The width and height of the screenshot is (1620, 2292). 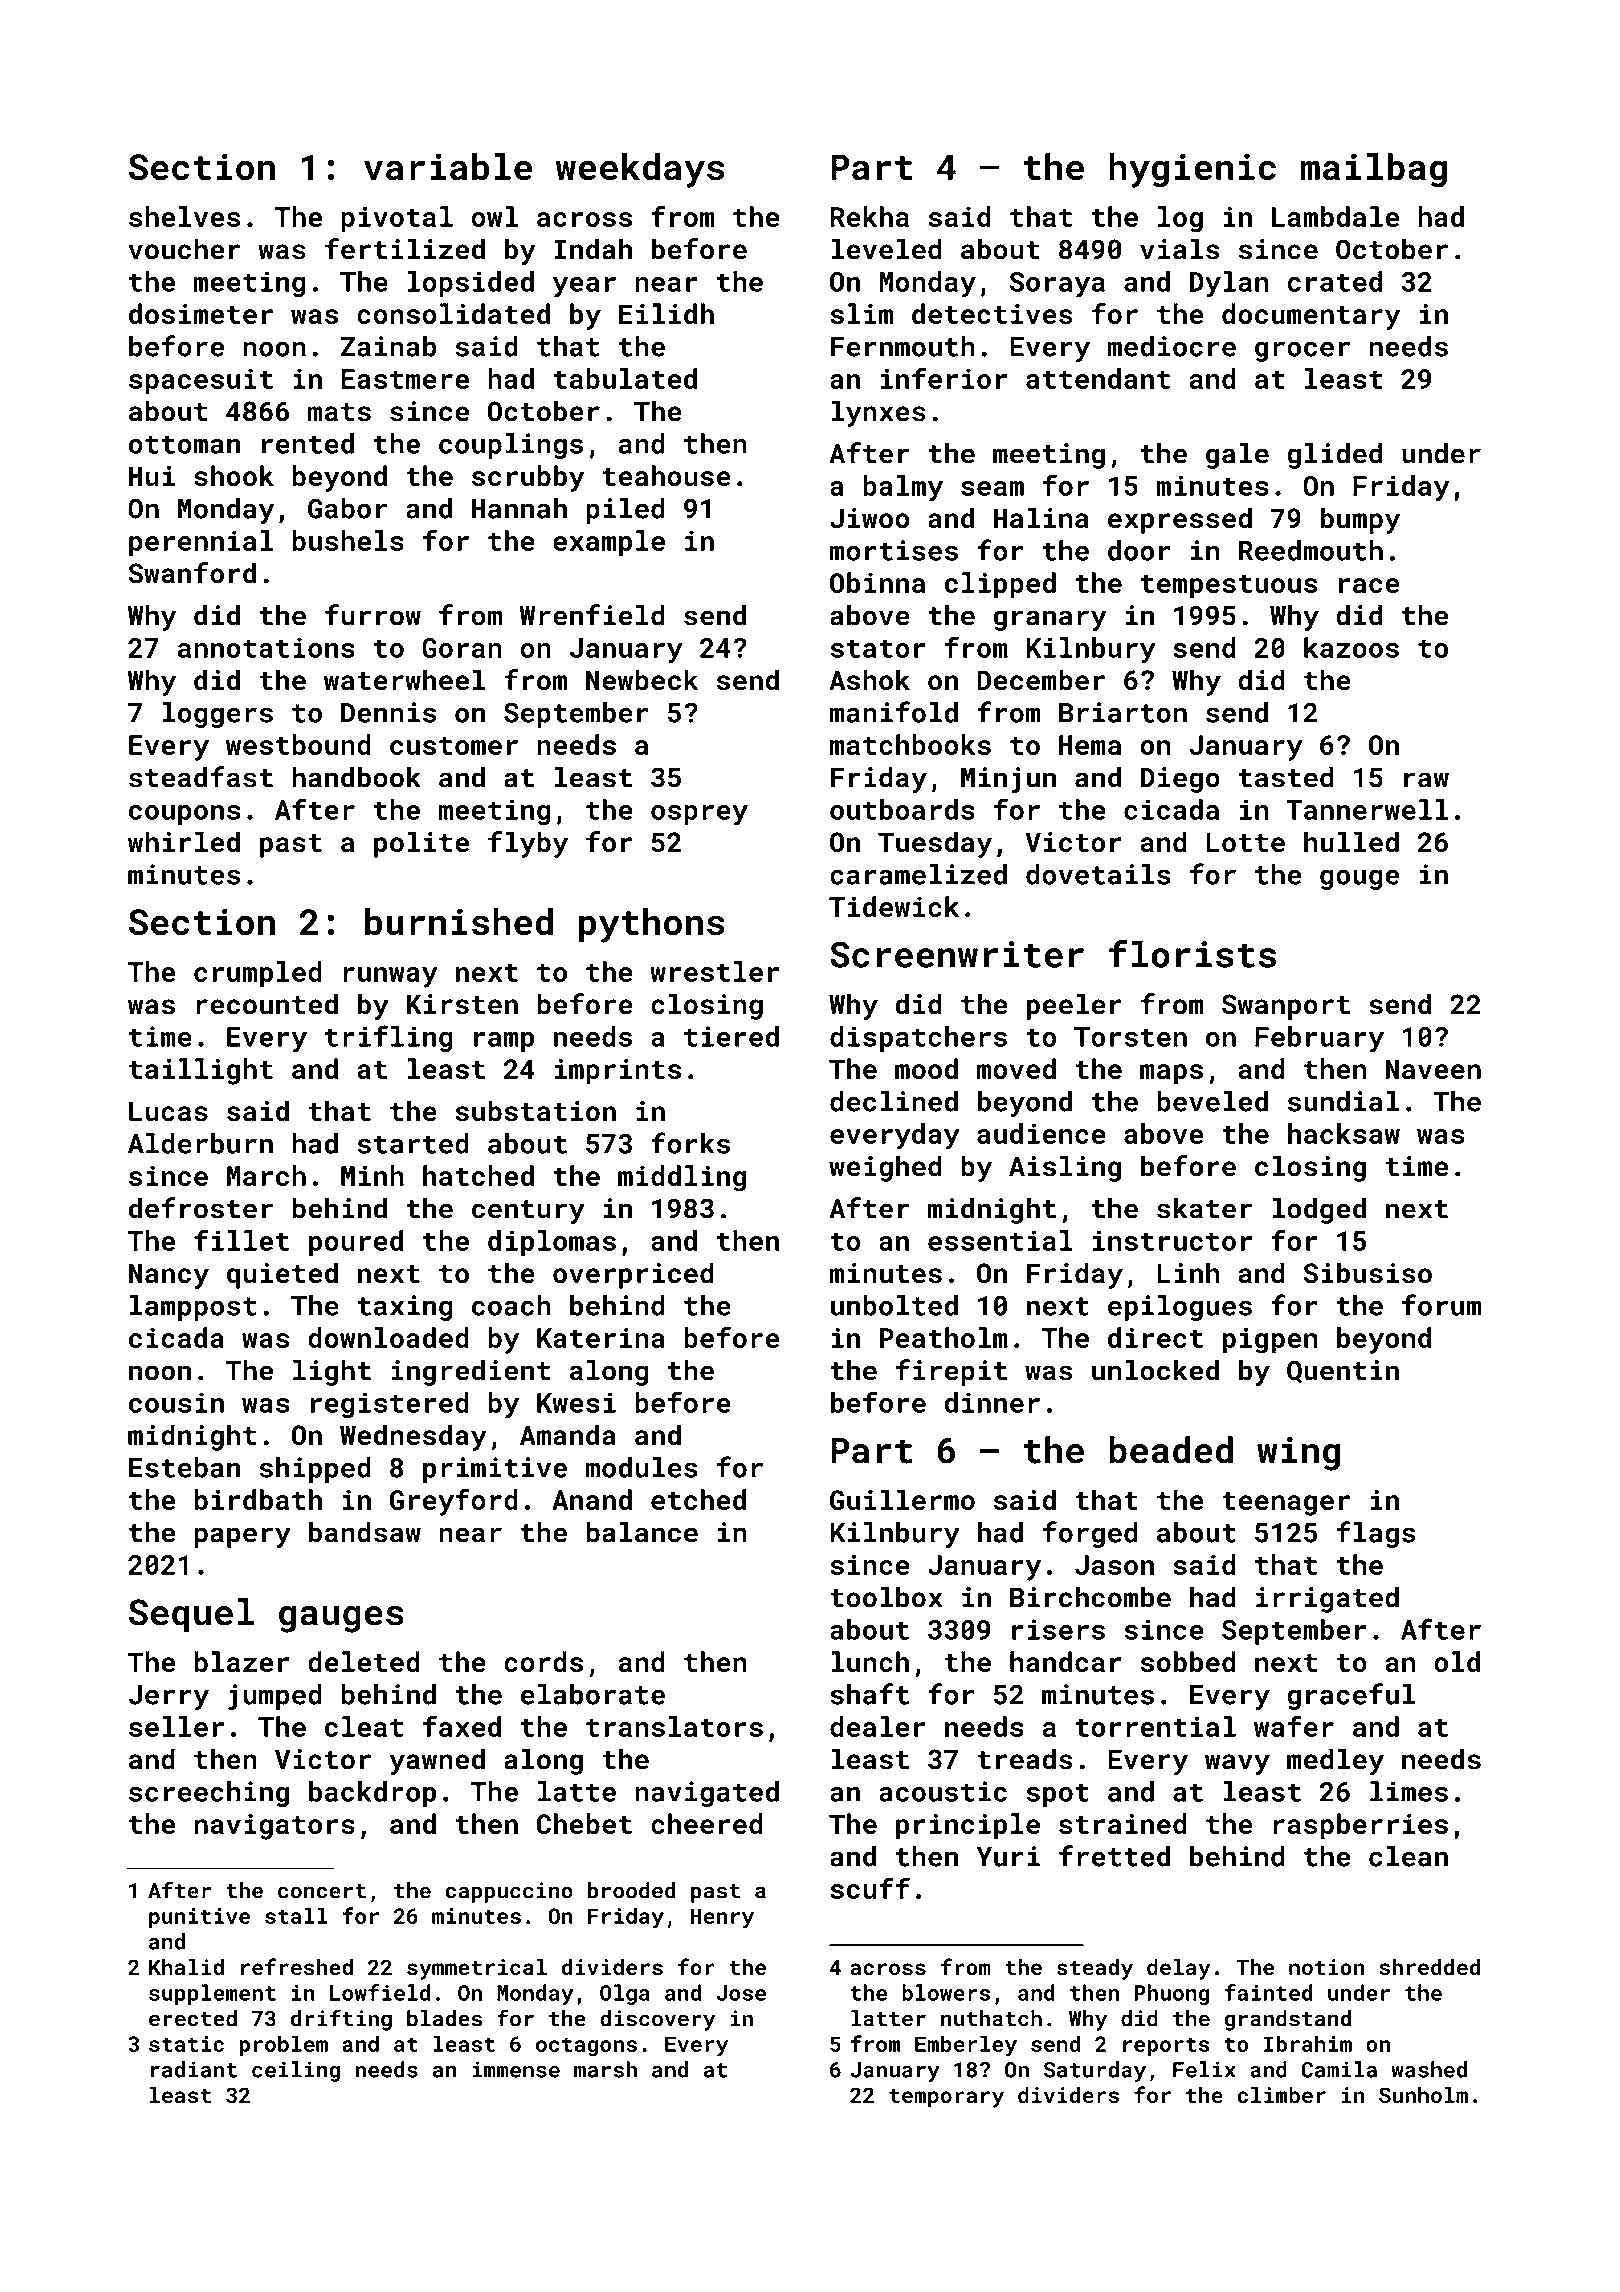 I want to click on bushels, so click(x=348, y=540).
